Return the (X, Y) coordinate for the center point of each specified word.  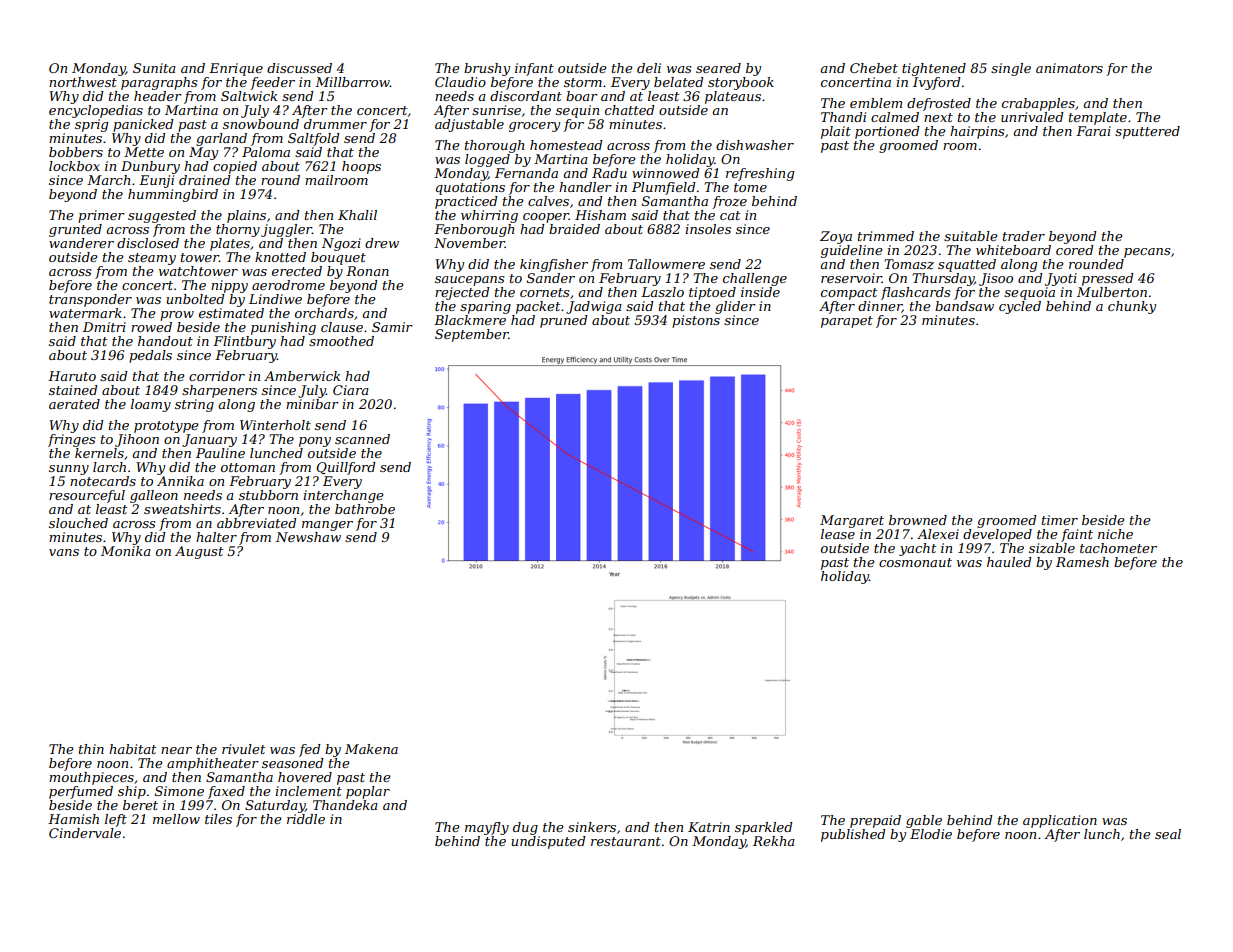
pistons (696, 321)
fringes (71, 440)
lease (838, 534)
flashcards (915, 293)
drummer (335, 124)
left (116, 820)
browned (918, 520)
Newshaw (308, 537)
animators (1069, 68)
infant (534, 69)
